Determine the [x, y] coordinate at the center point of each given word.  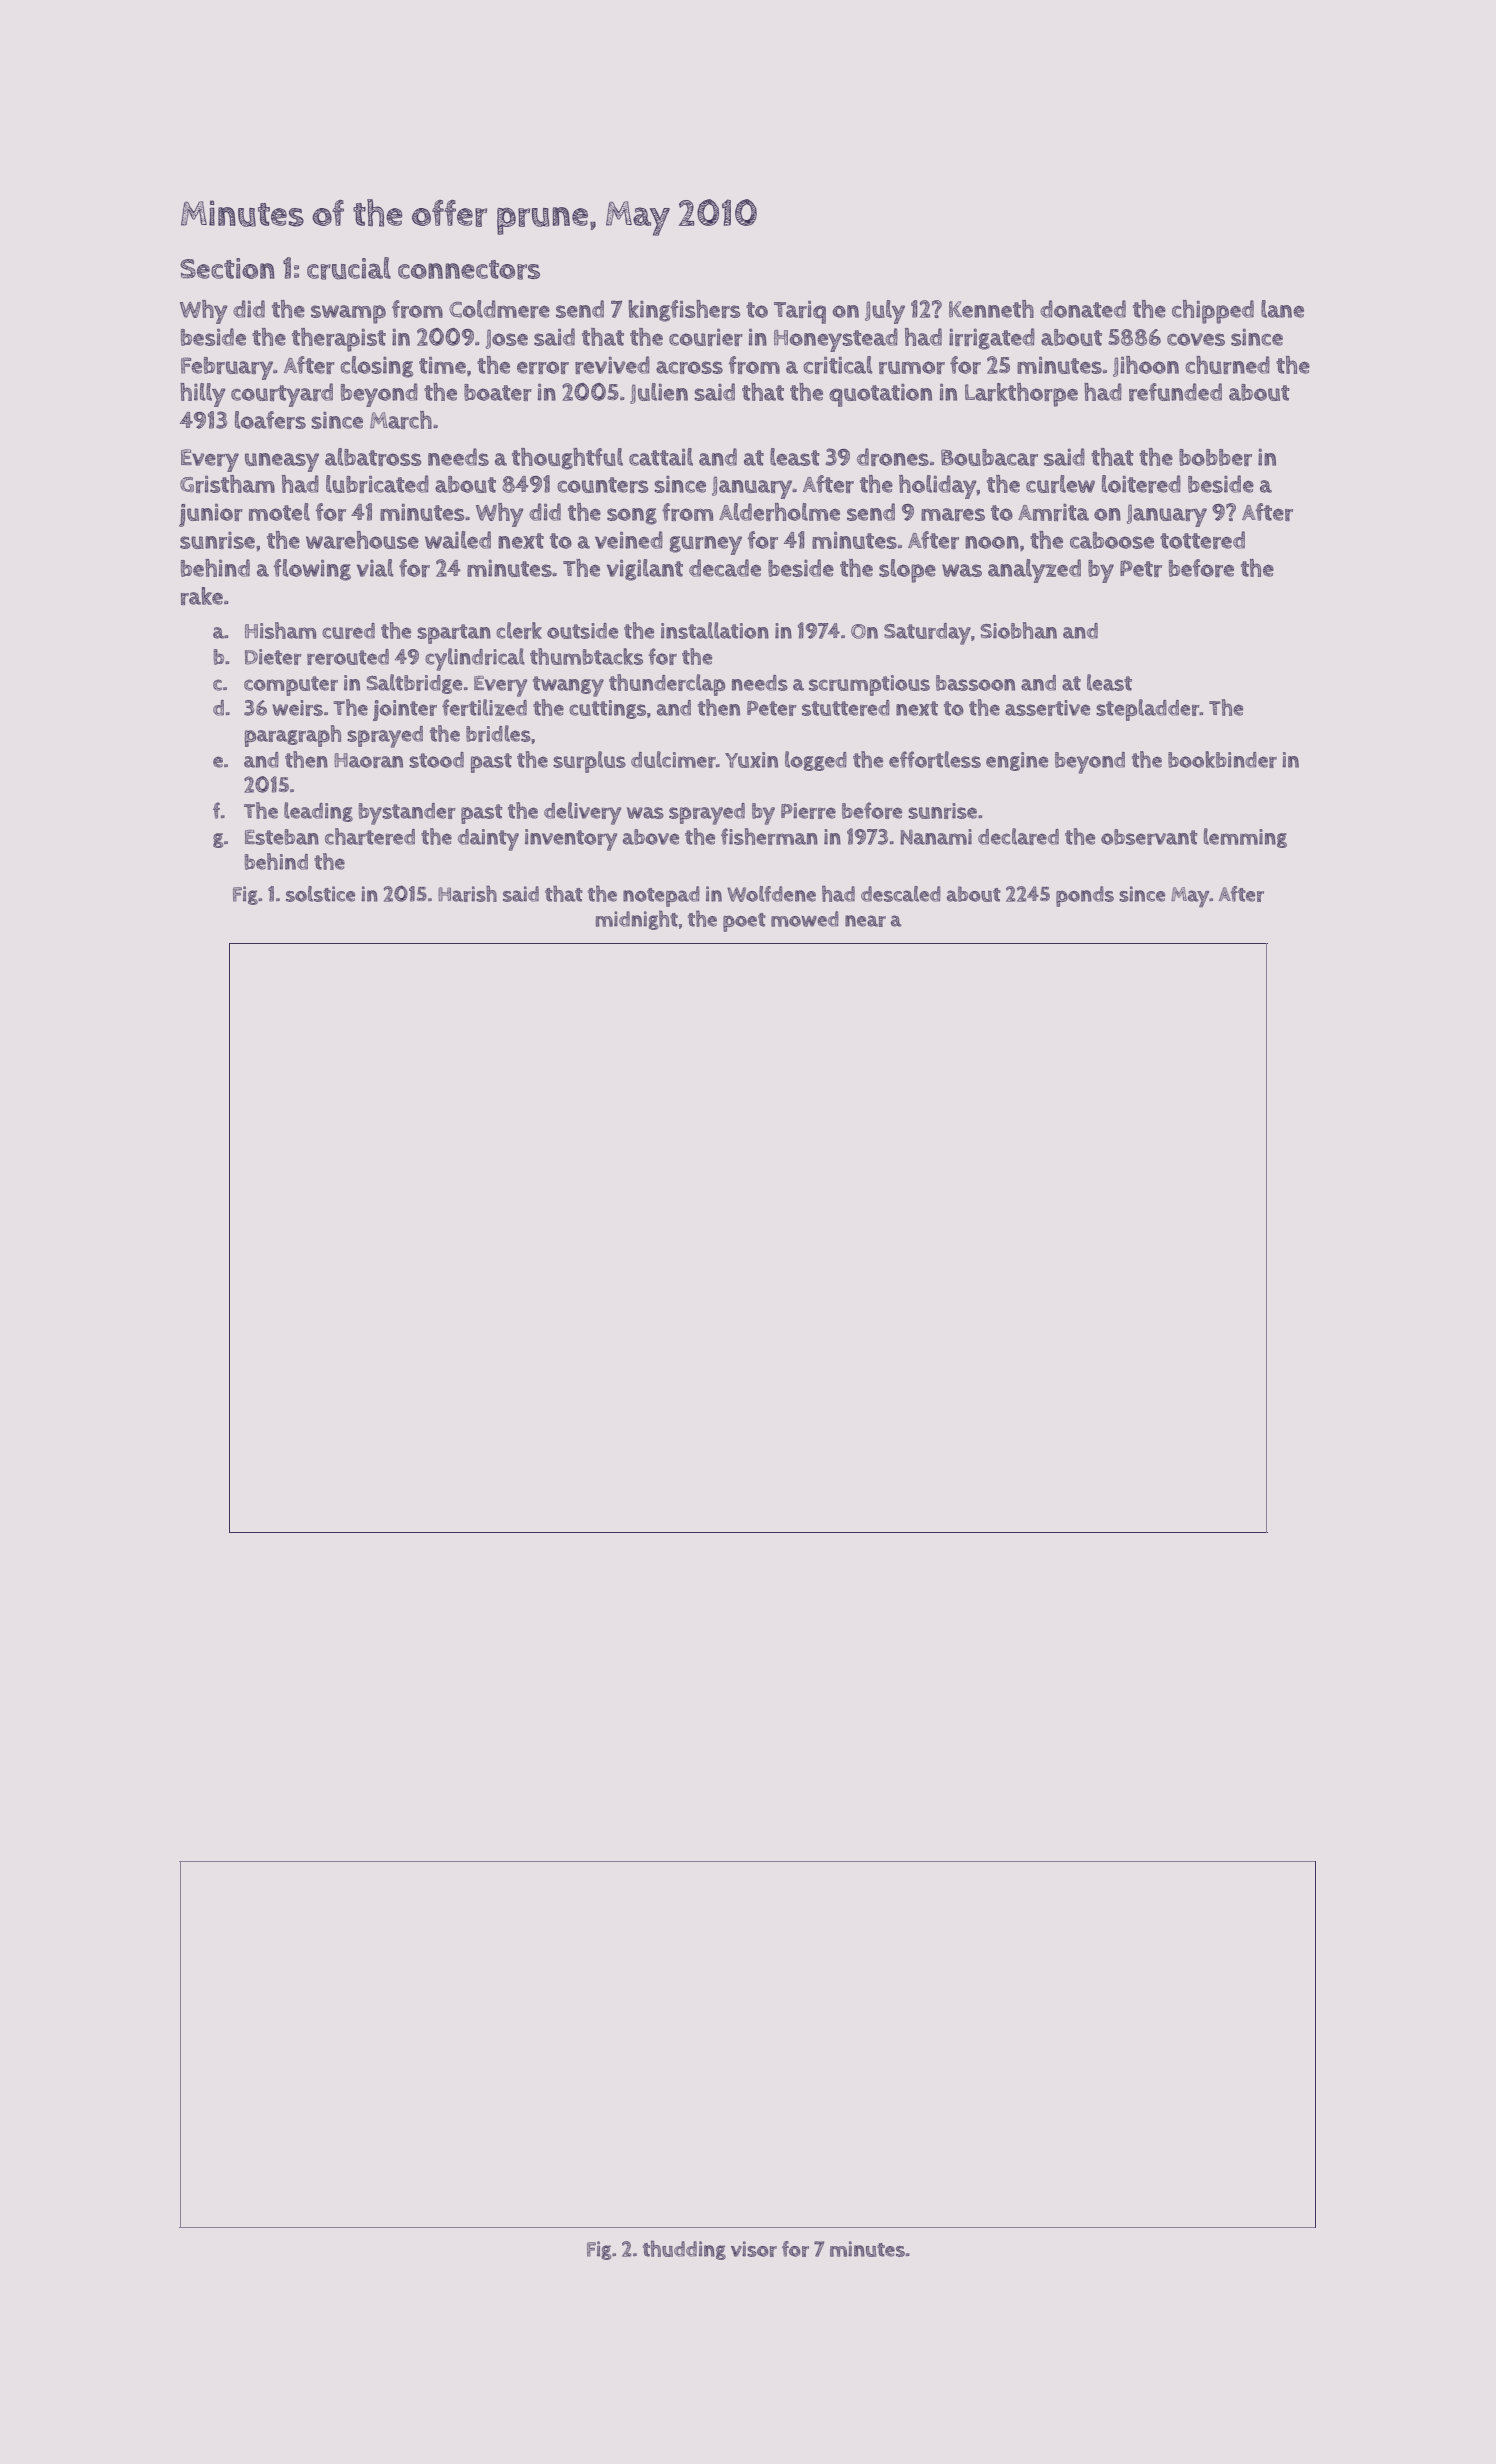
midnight [637, 920]
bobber [1215, 457]
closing [376, 367]
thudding [684, 2250]
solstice [320, 894]
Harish [467, 893]
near [865, 921]
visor [754, 2249]
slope [907, 571]
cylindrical [475, 659]
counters [603, 485]
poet [744, 922]
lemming [1245, 838]
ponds [1085, 896]
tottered [1202, 540]
